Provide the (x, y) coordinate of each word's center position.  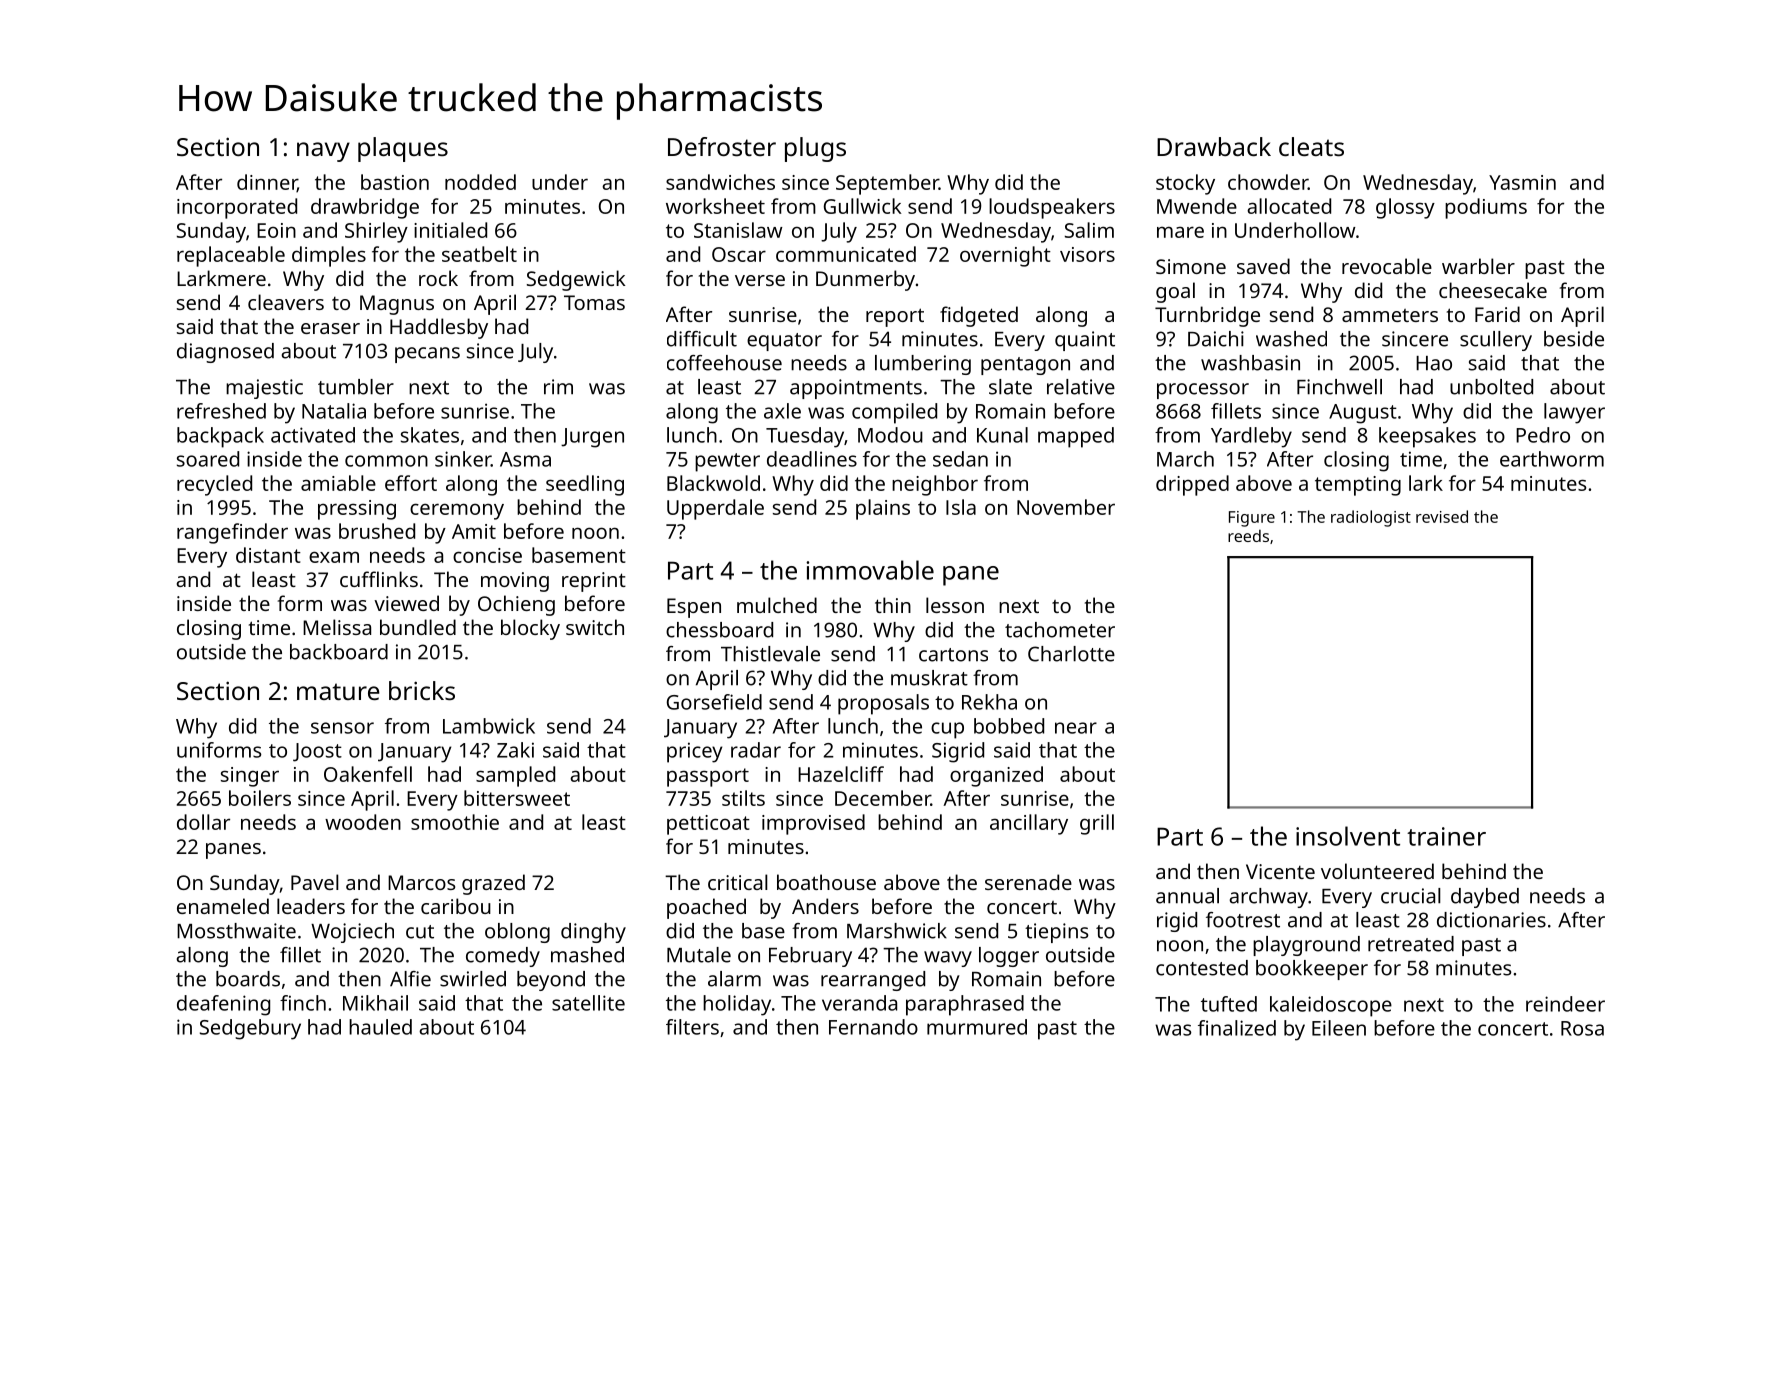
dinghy (593, 933)
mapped (1076, 437)
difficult (702, 339)
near (1076, 728)
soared (208, 459)
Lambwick (489, 726)
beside (1574, 339)
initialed (450, 230)
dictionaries (1491, 920)
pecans (427, 355)
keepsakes (1427, 437)
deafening (223, 1005)
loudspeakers (1052, 208)
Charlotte (1071, 654)
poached (706, 908)
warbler (1478, 266)
